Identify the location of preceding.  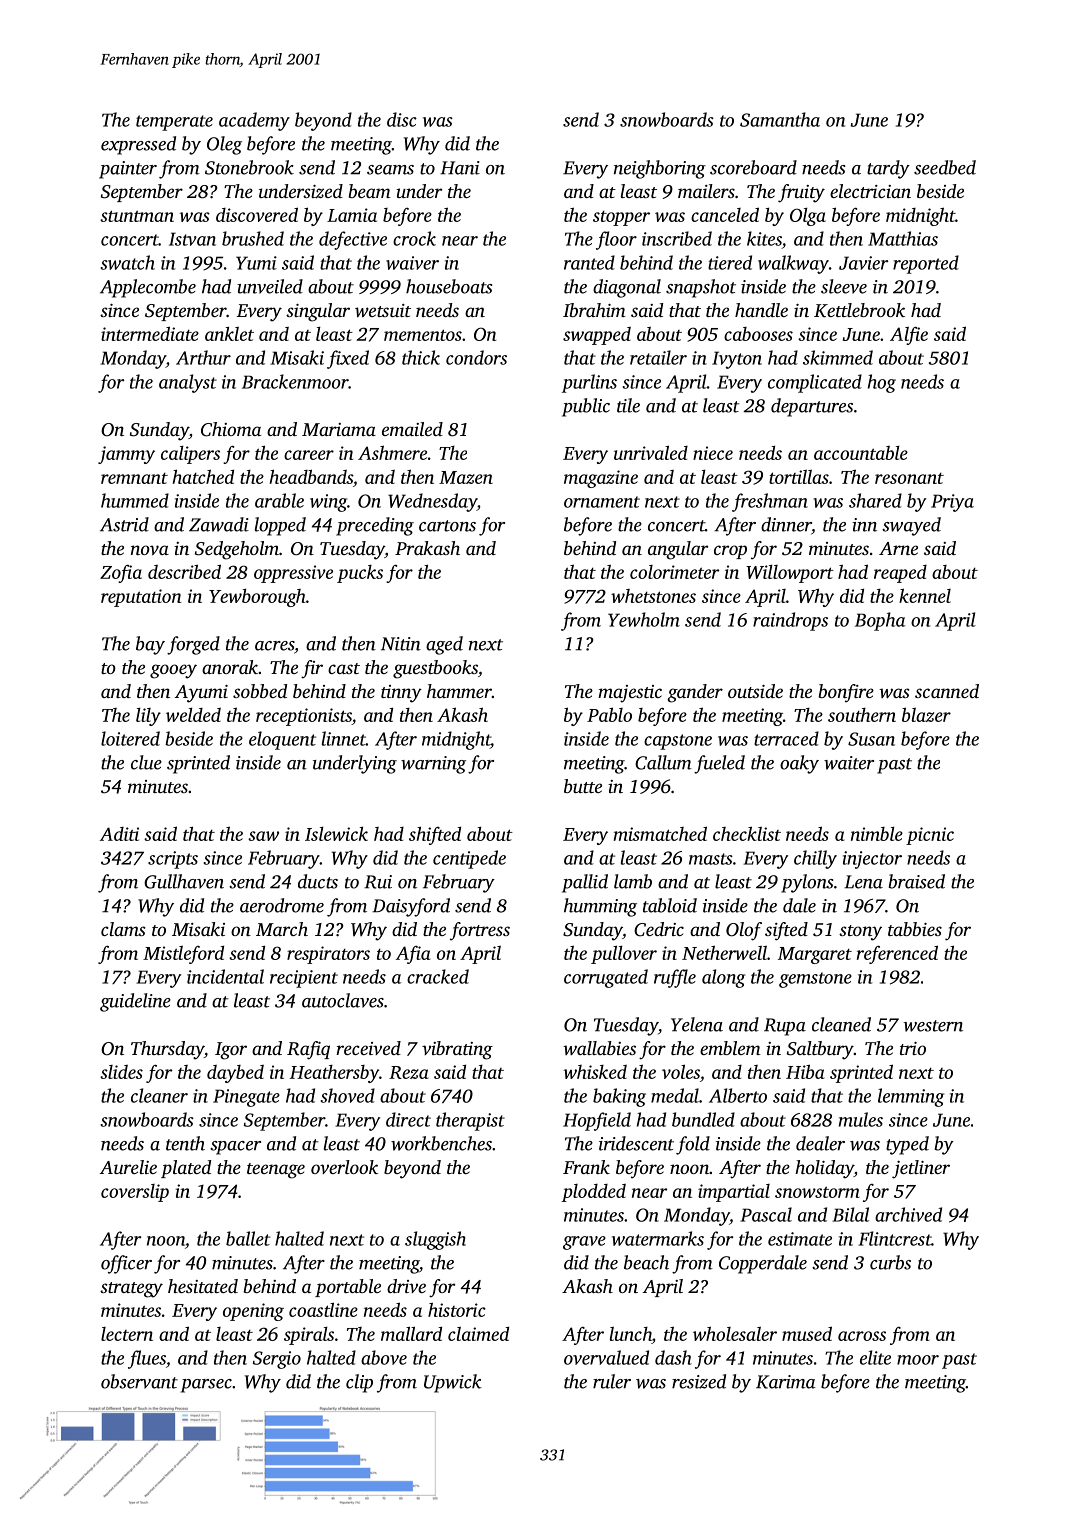
(375, 526).
